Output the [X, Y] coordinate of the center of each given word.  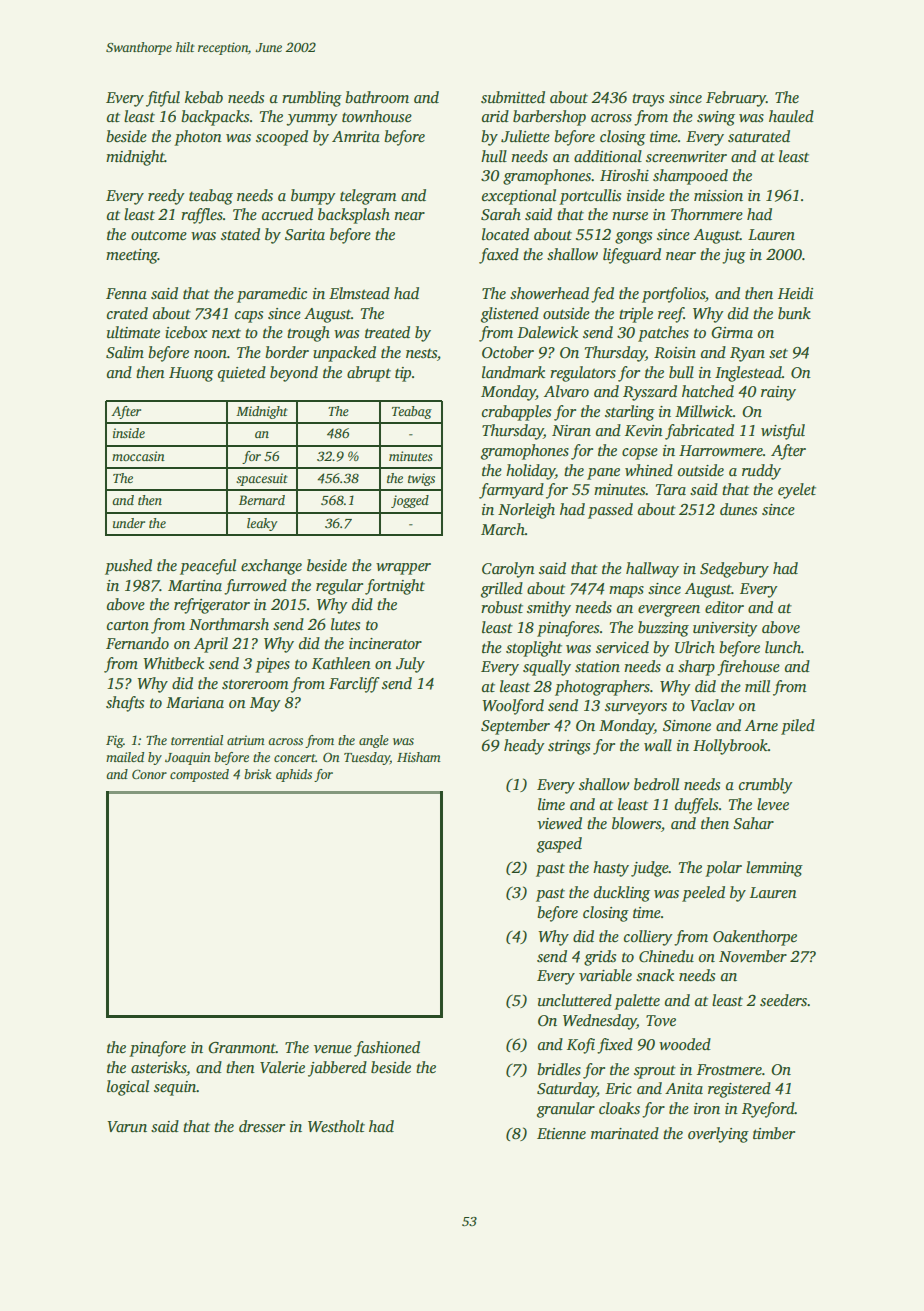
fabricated [699, 432]
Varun [127, 1126]
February [736, 99]
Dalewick [547, 332]
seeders [783, 1000]
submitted [513, 97]
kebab [204, 97]
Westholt [336, 1126]
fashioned [387, 1049]
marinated [625, 1133]
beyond [294, 374]
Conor [149, 774]
